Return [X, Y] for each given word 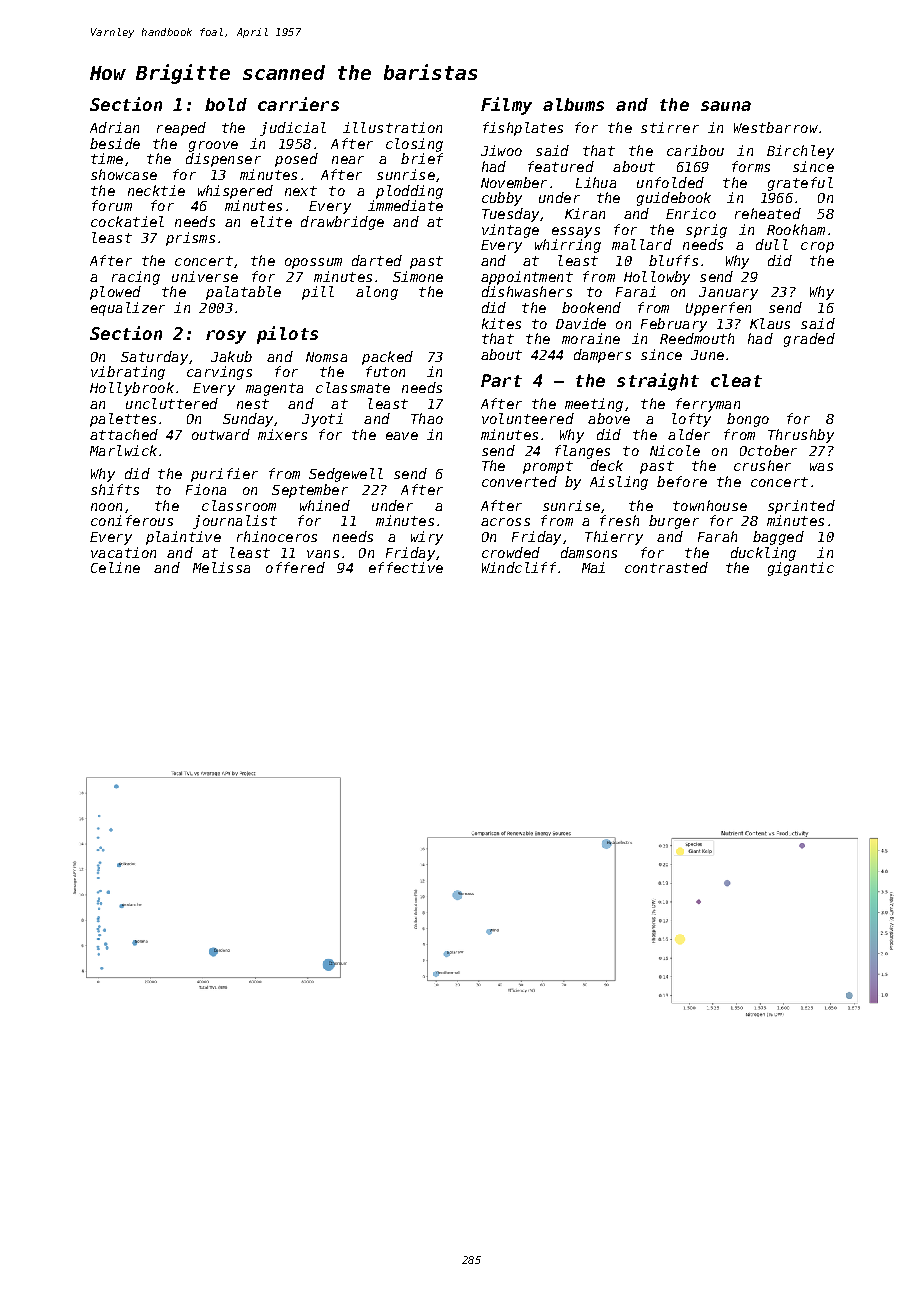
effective [406, 567]
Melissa [221, 567]
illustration [392, 127]
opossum [313, 263]
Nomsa [326, 357]
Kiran [585, 213]
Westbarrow [776, 127]
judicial [293, 129]
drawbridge [342, 223]
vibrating [128, 373]
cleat [736, 380]
